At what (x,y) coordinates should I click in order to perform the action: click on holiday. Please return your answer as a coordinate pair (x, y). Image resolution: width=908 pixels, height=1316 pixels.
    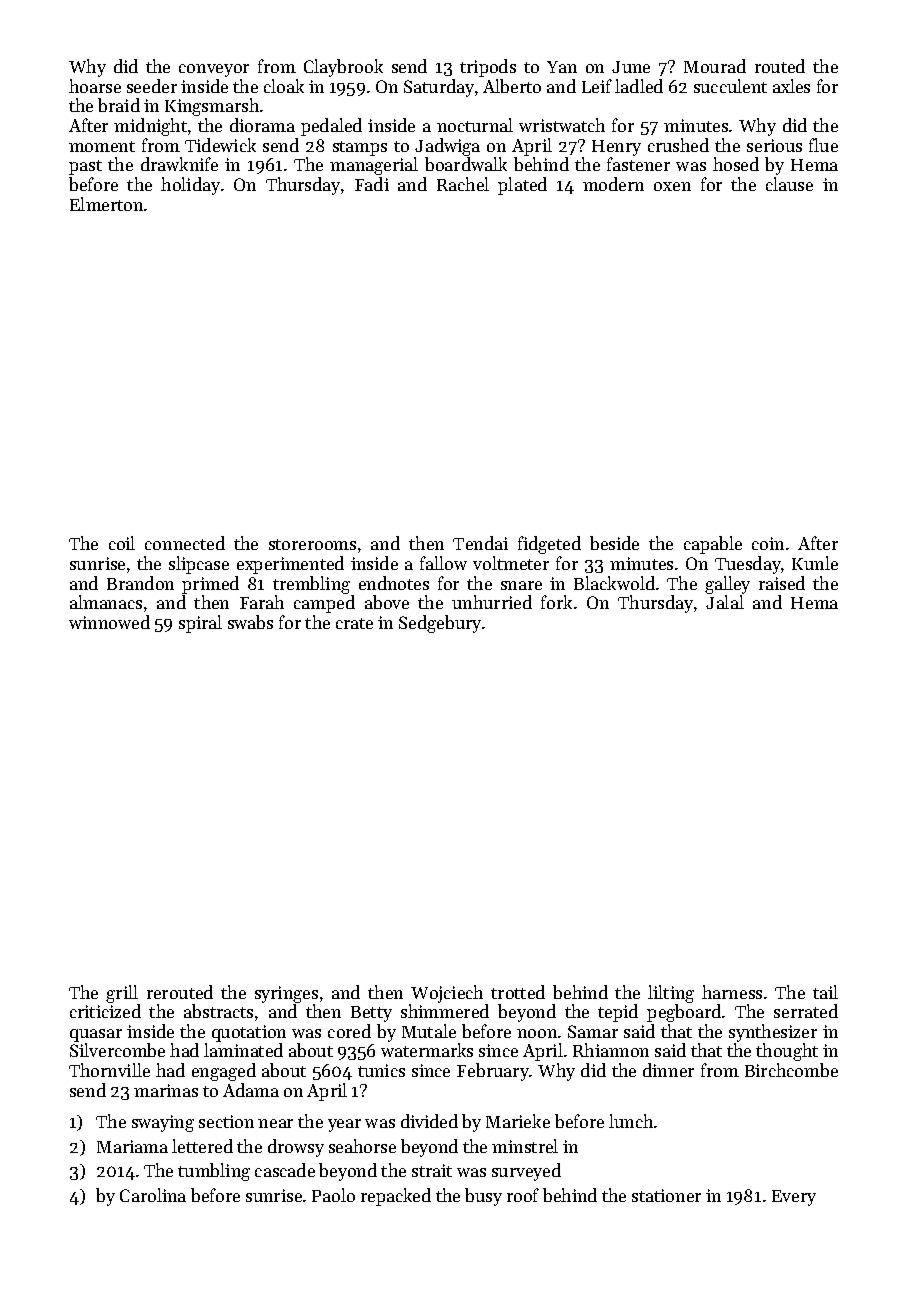
    Looking at the image, I should click on (190, 186).
